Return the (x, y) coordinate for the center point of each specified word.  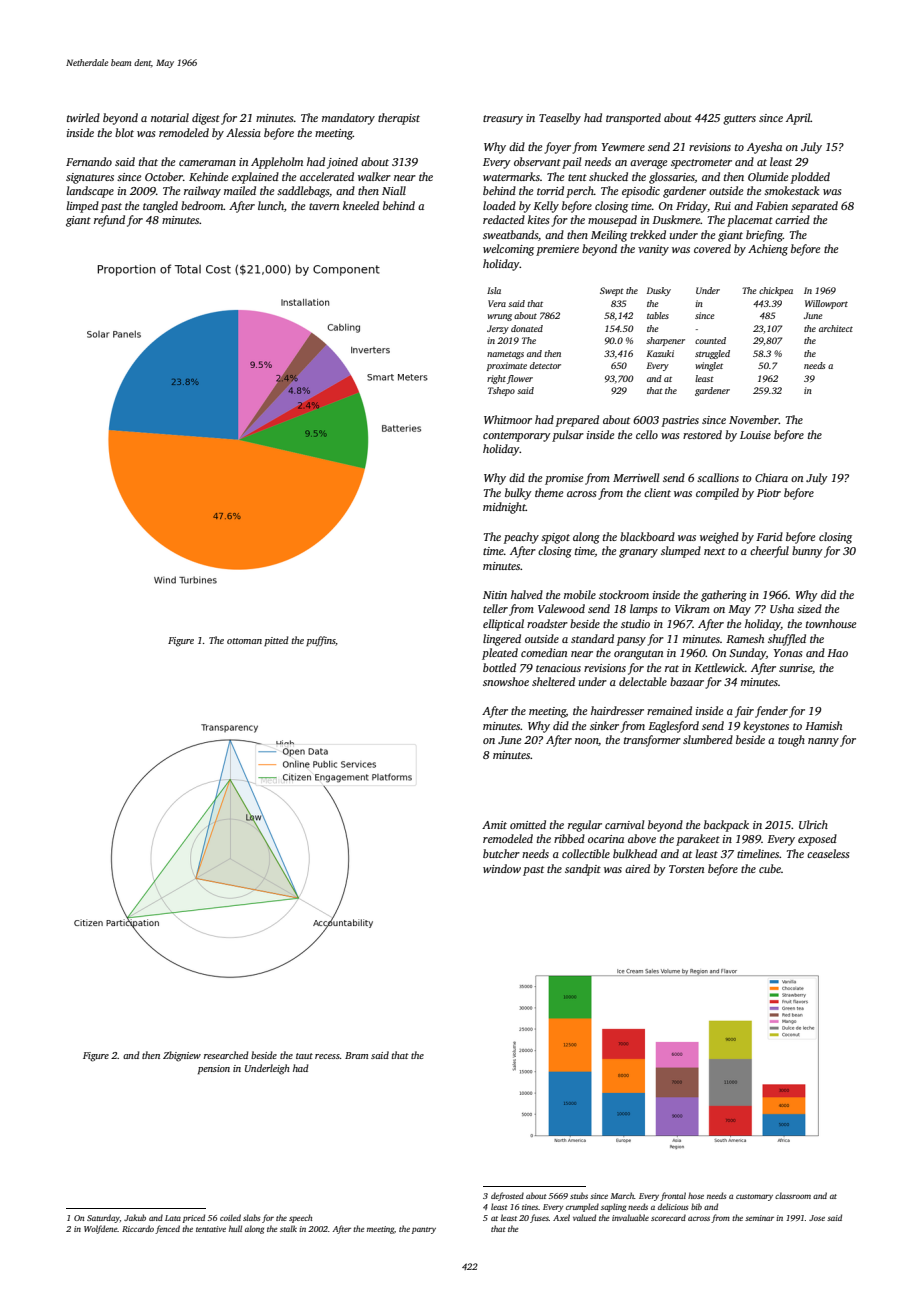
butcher (501, 853)
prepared (577, 421)
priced (194, 1218)
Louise (755, 435)
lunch (271, 205)
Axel (561, 1217)
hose (696, 1195)
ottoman (244, 641)
